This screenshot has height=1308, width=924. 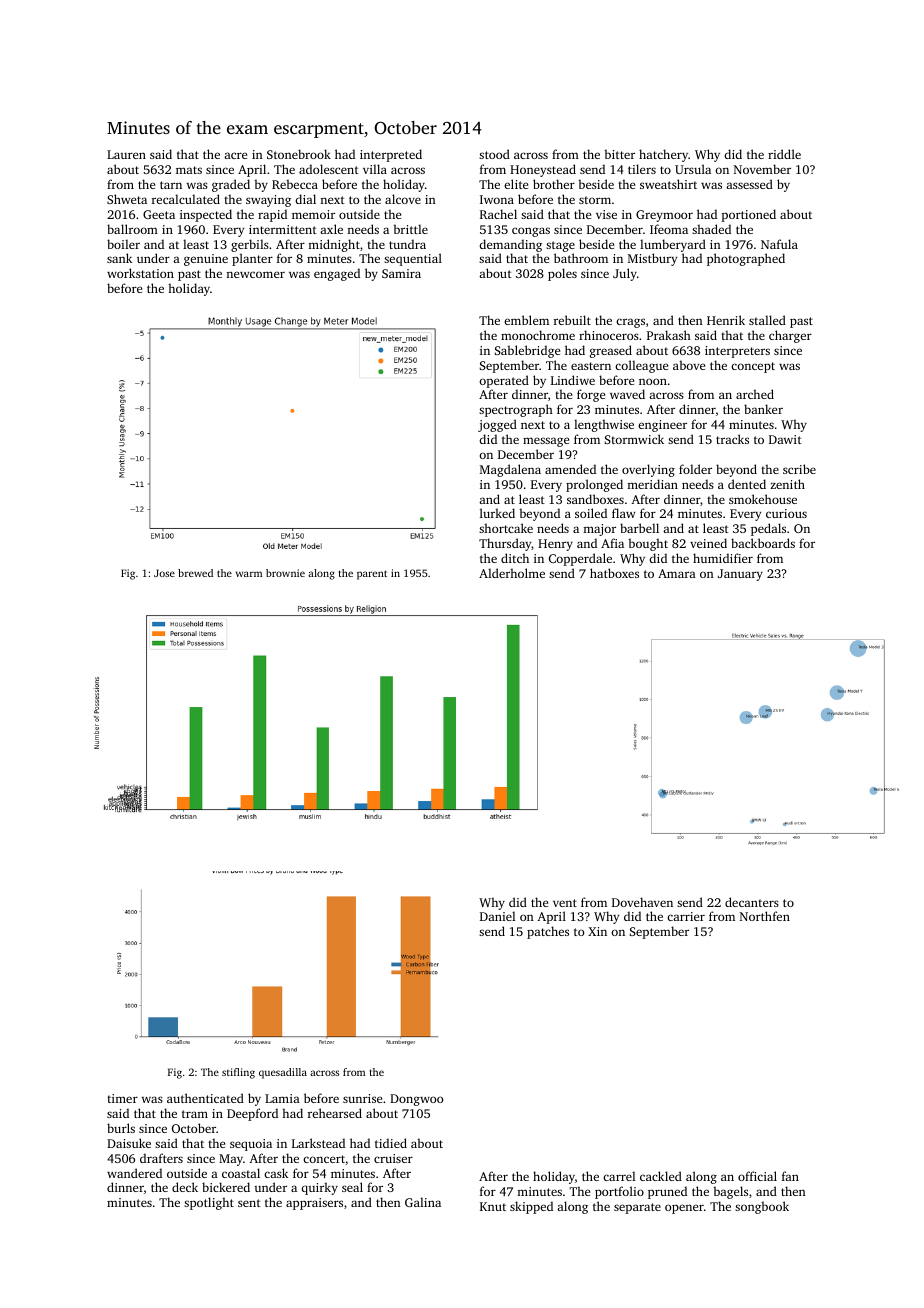 I want to click on opener, so click(x=684, y=1209).
